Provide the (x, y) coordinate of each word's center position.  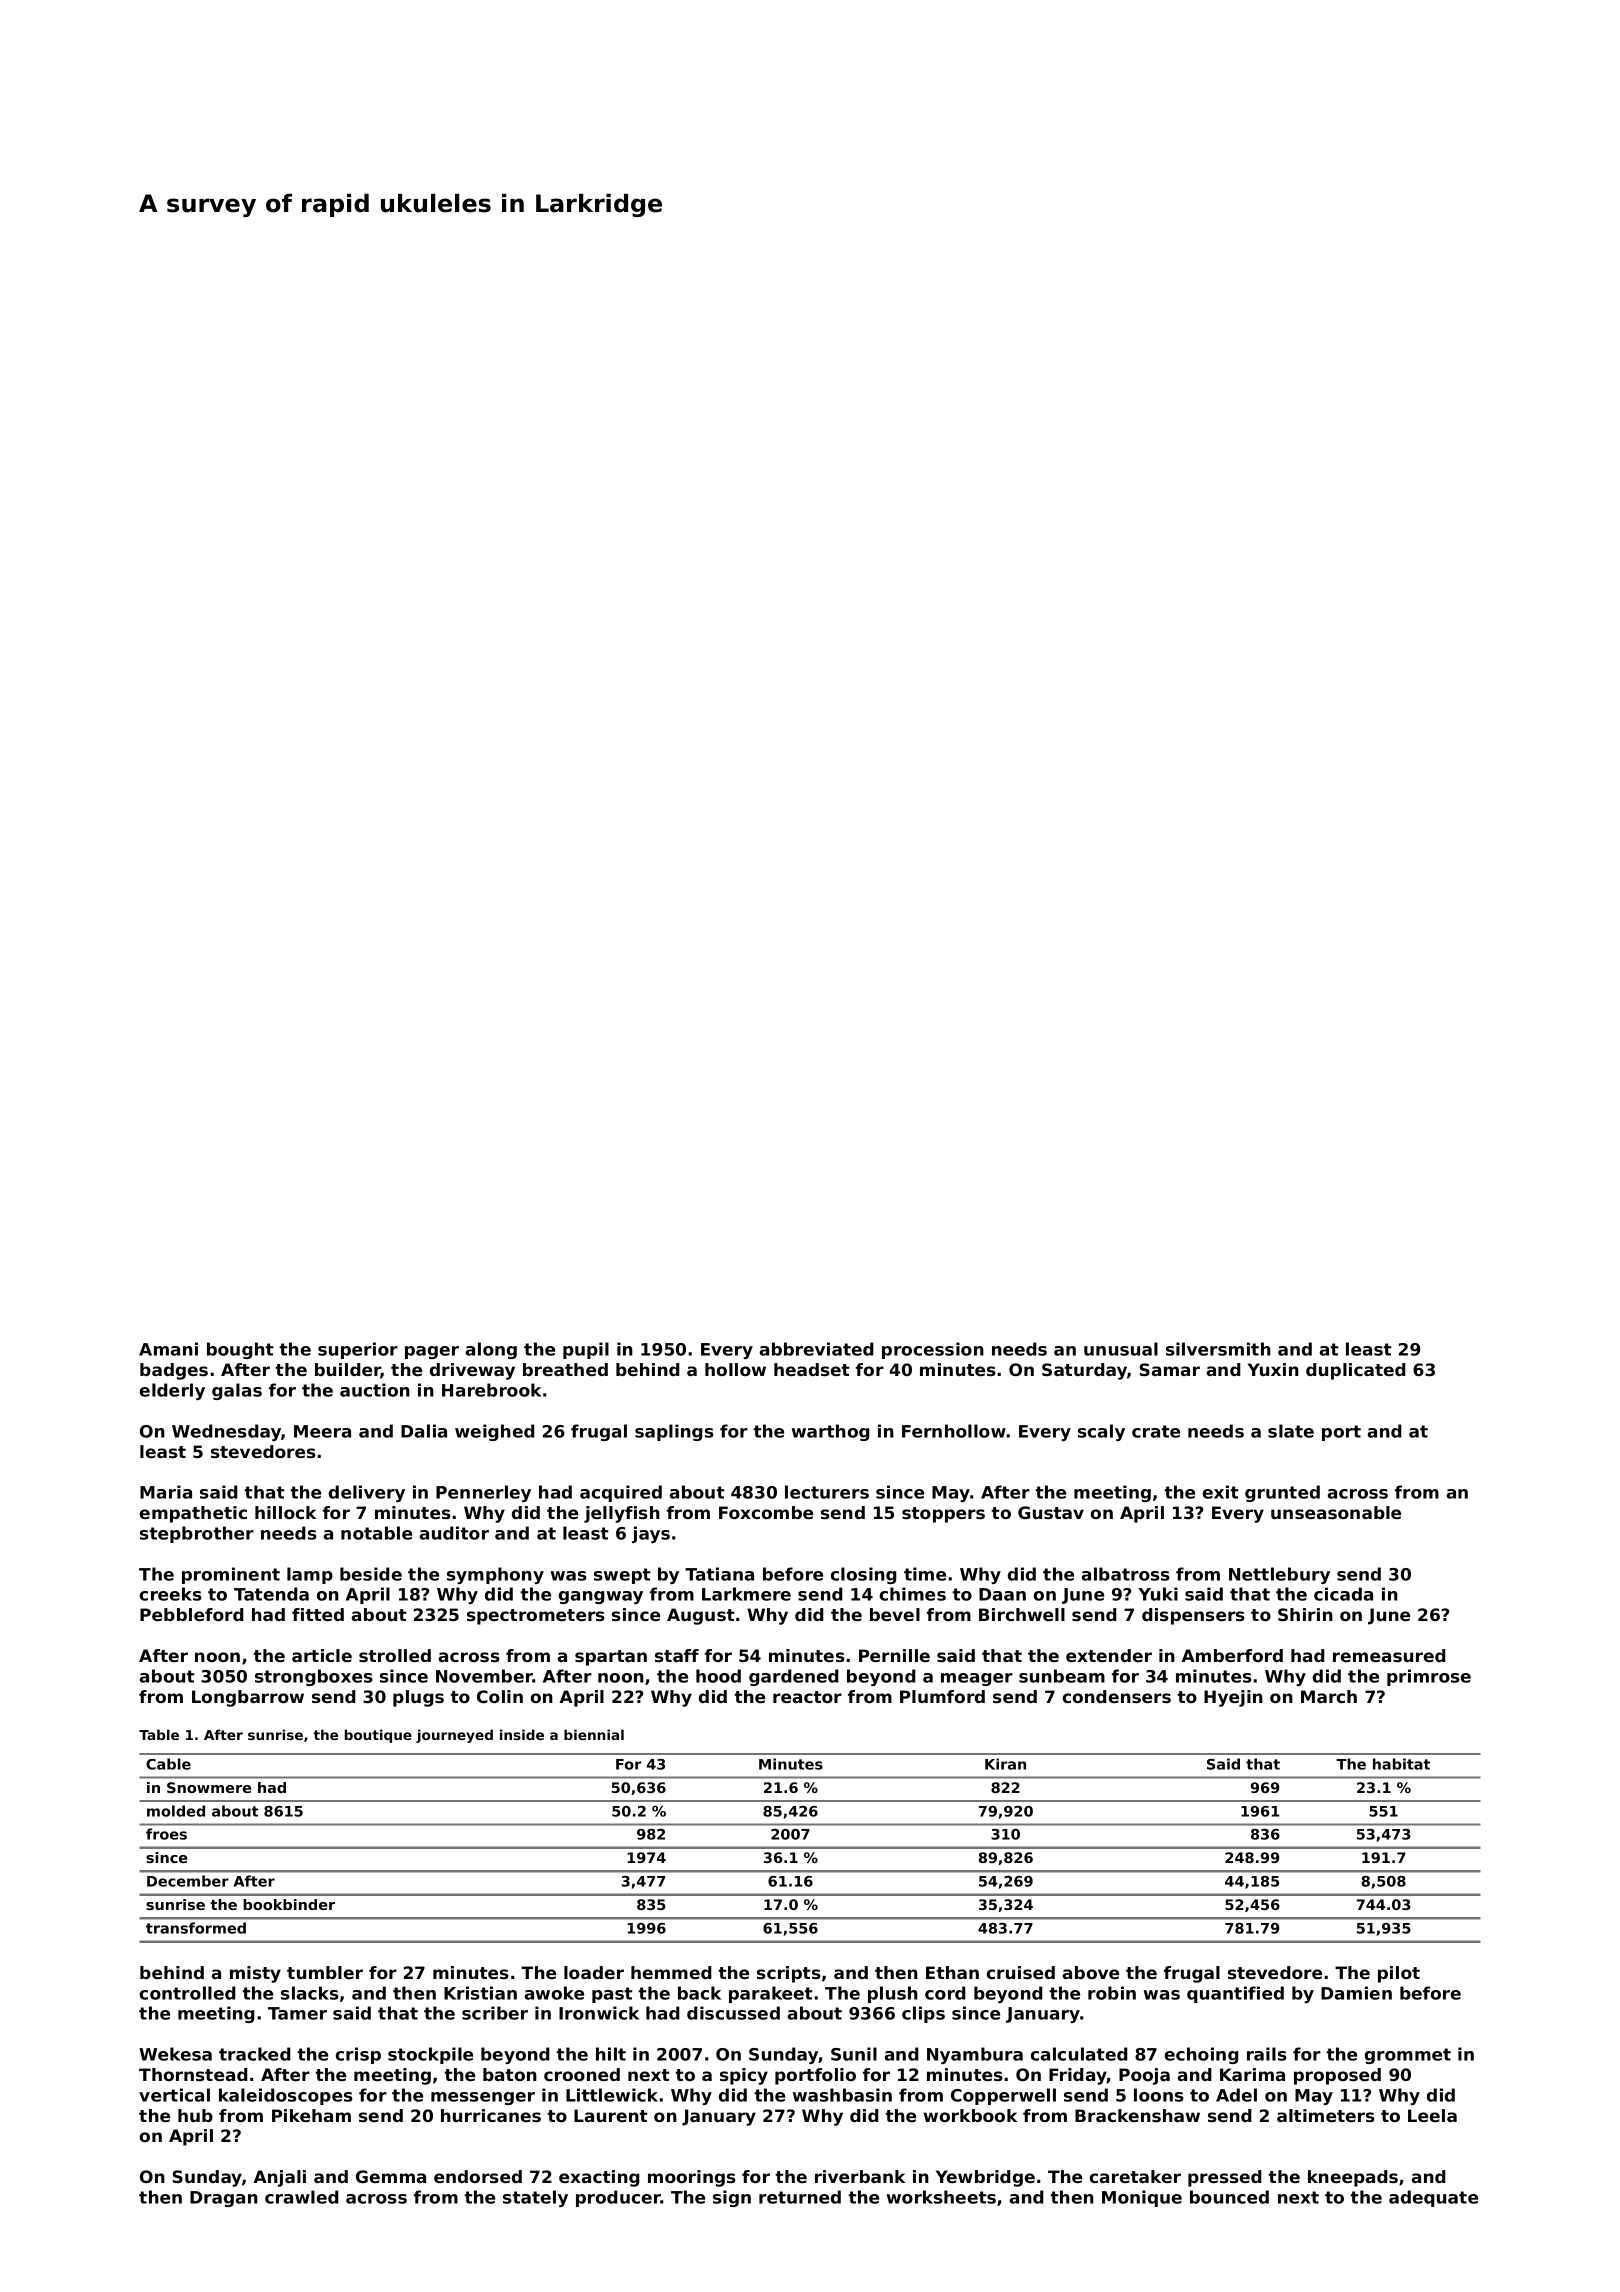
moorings (692, 2178)
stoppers (943, 1515)
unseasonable (1336, 1512)
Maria (166, 1492)
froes (166, 1834)
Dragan (224, 2199)
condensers (1117, 1696)
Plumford (942, 1696)
